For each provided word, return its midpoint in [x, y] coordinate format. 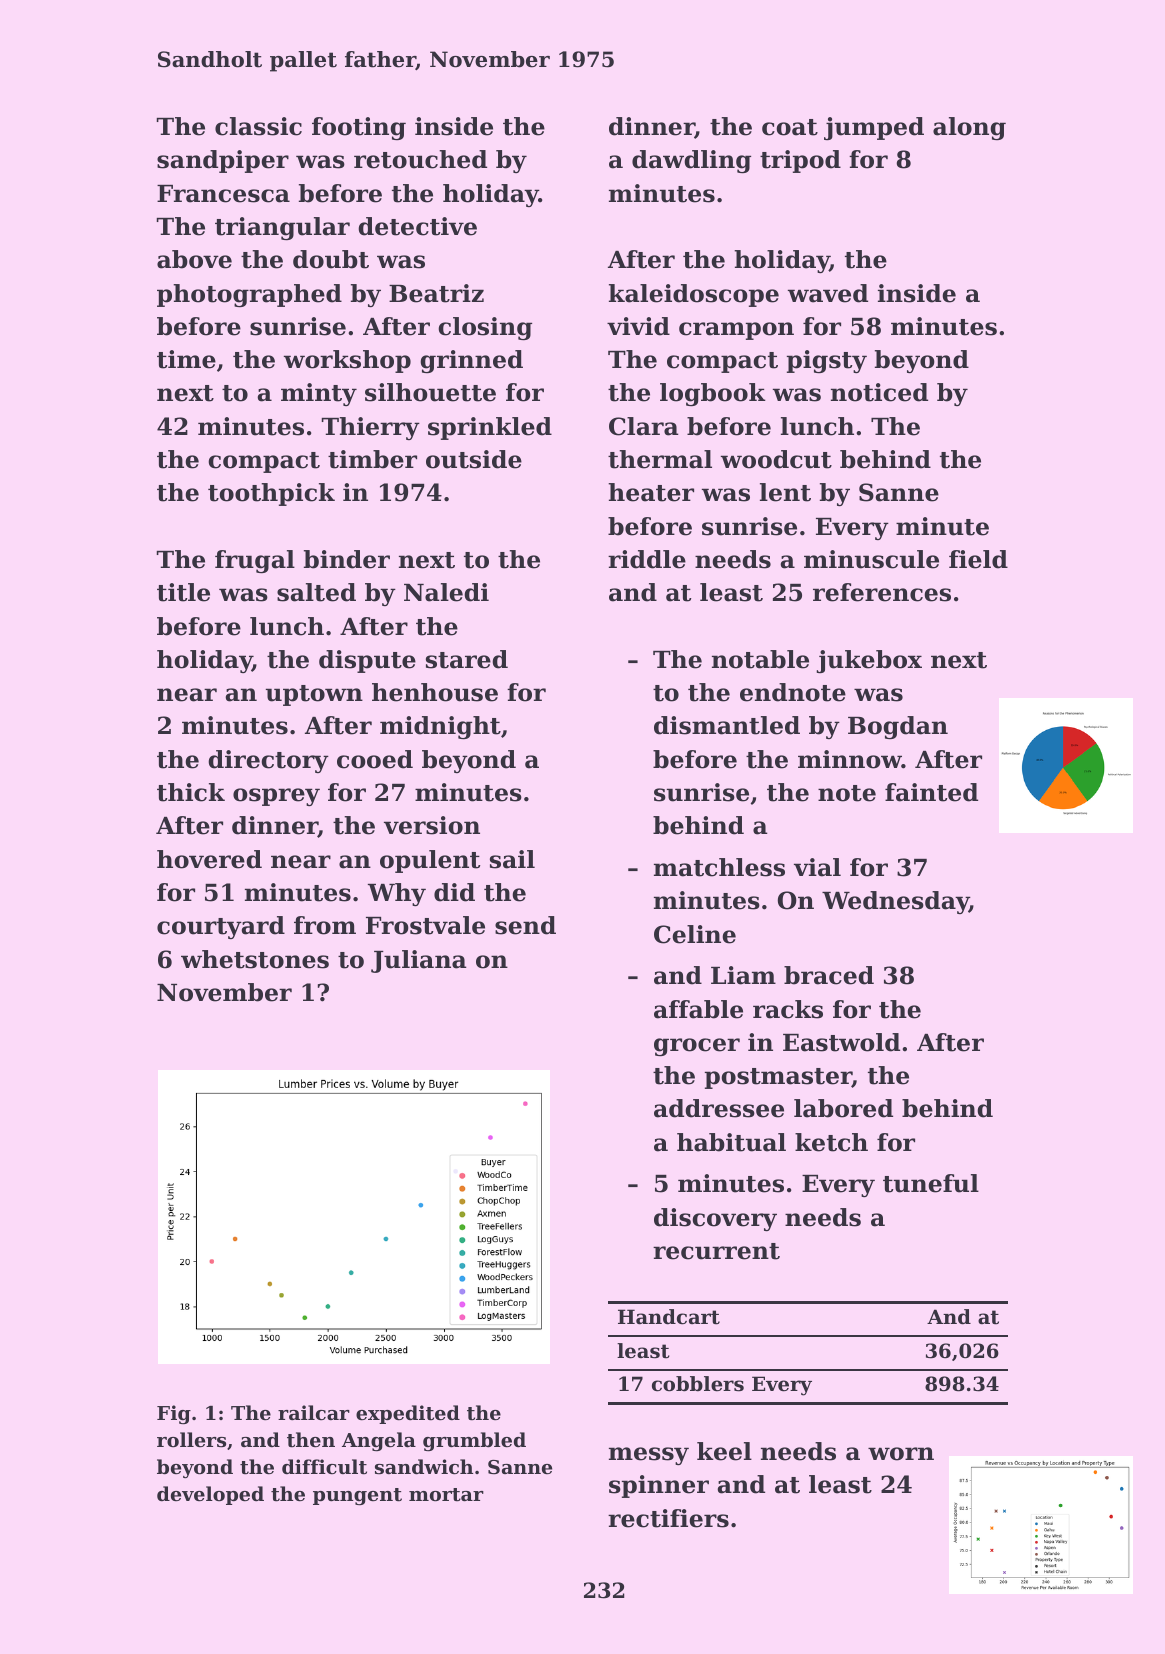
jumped [874, 128]
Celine [695, 934]
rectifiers [668, 1518]
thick [191, 792]
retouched [420, 159]
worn [901, 1454]
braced [829, 975]
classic [258, 126]
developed [210, 1495]
